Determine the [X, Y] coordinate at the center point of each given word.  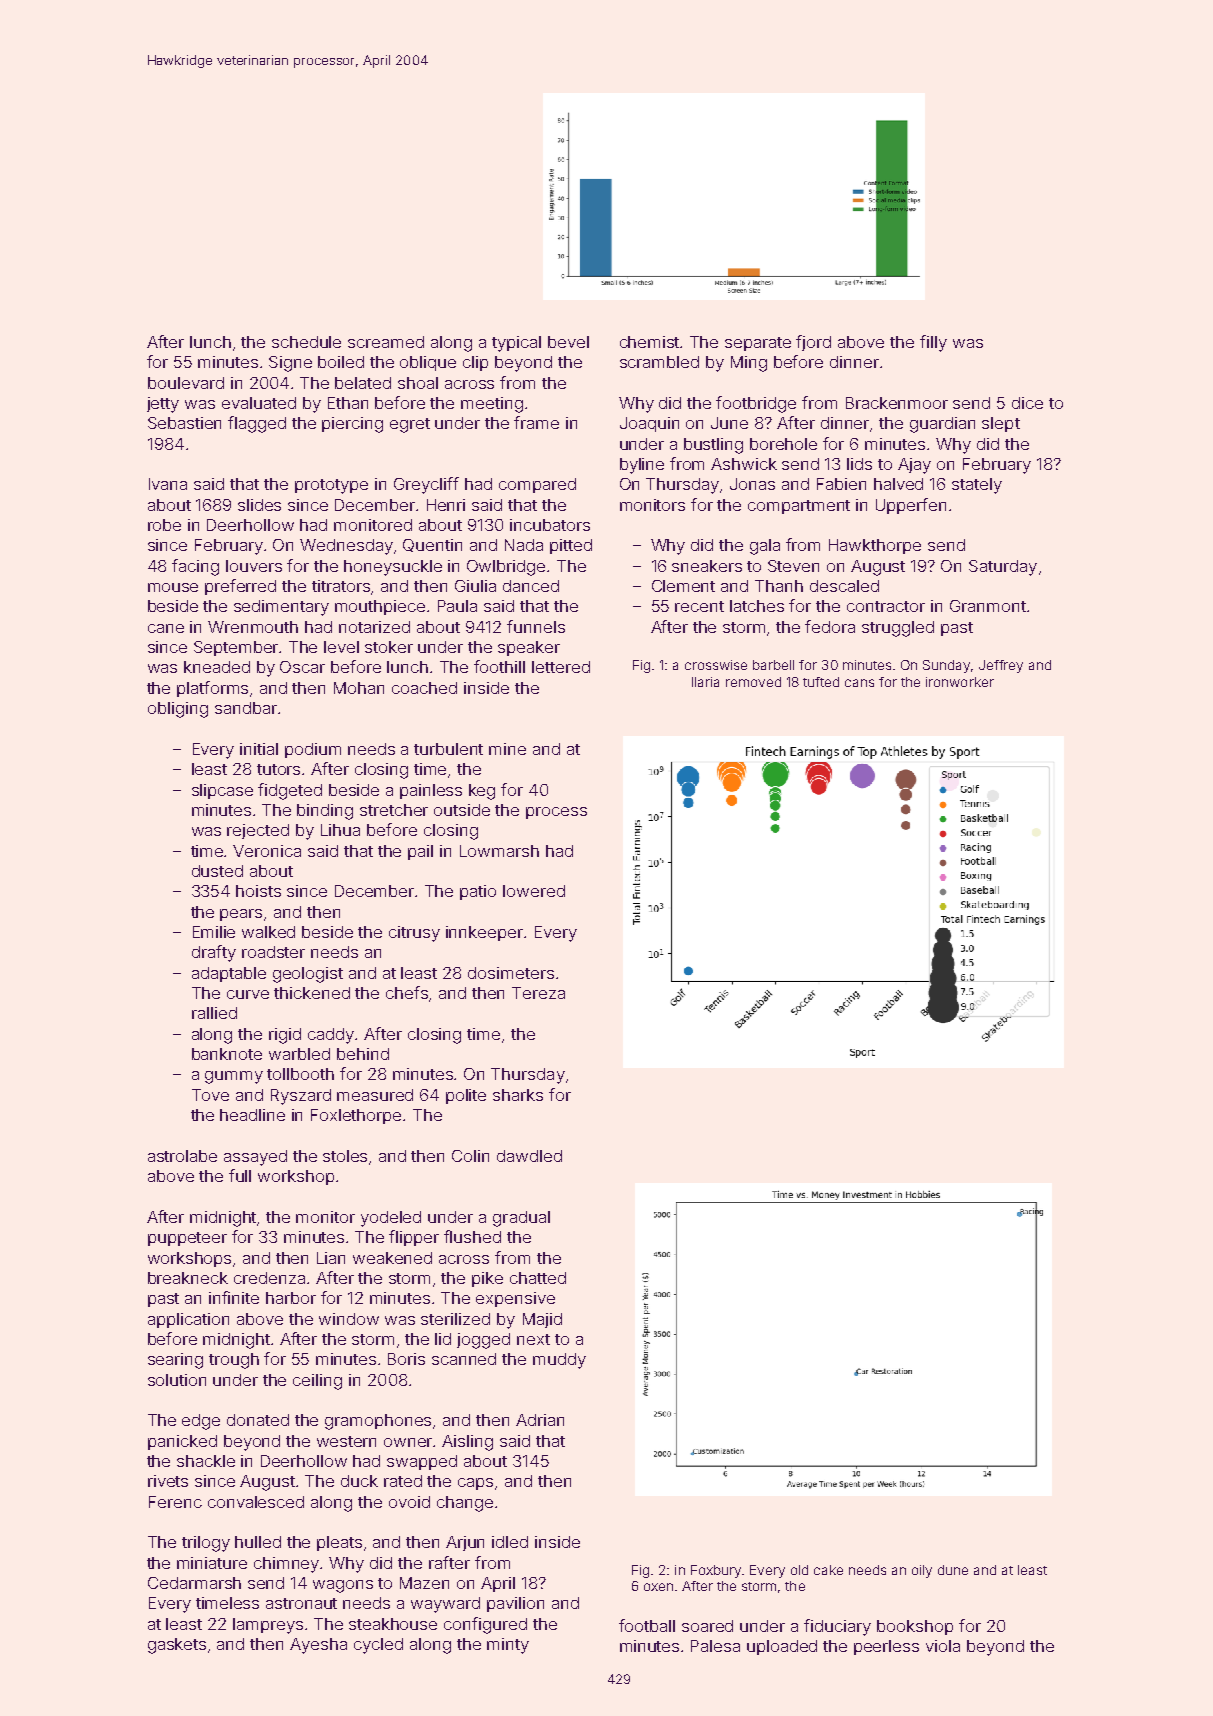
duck [359, 1481]
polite [466, 1096]
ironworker [960, 682]
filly [933, 343]
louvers [254, 566]
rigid [285, 1036]
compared [537, 485]
